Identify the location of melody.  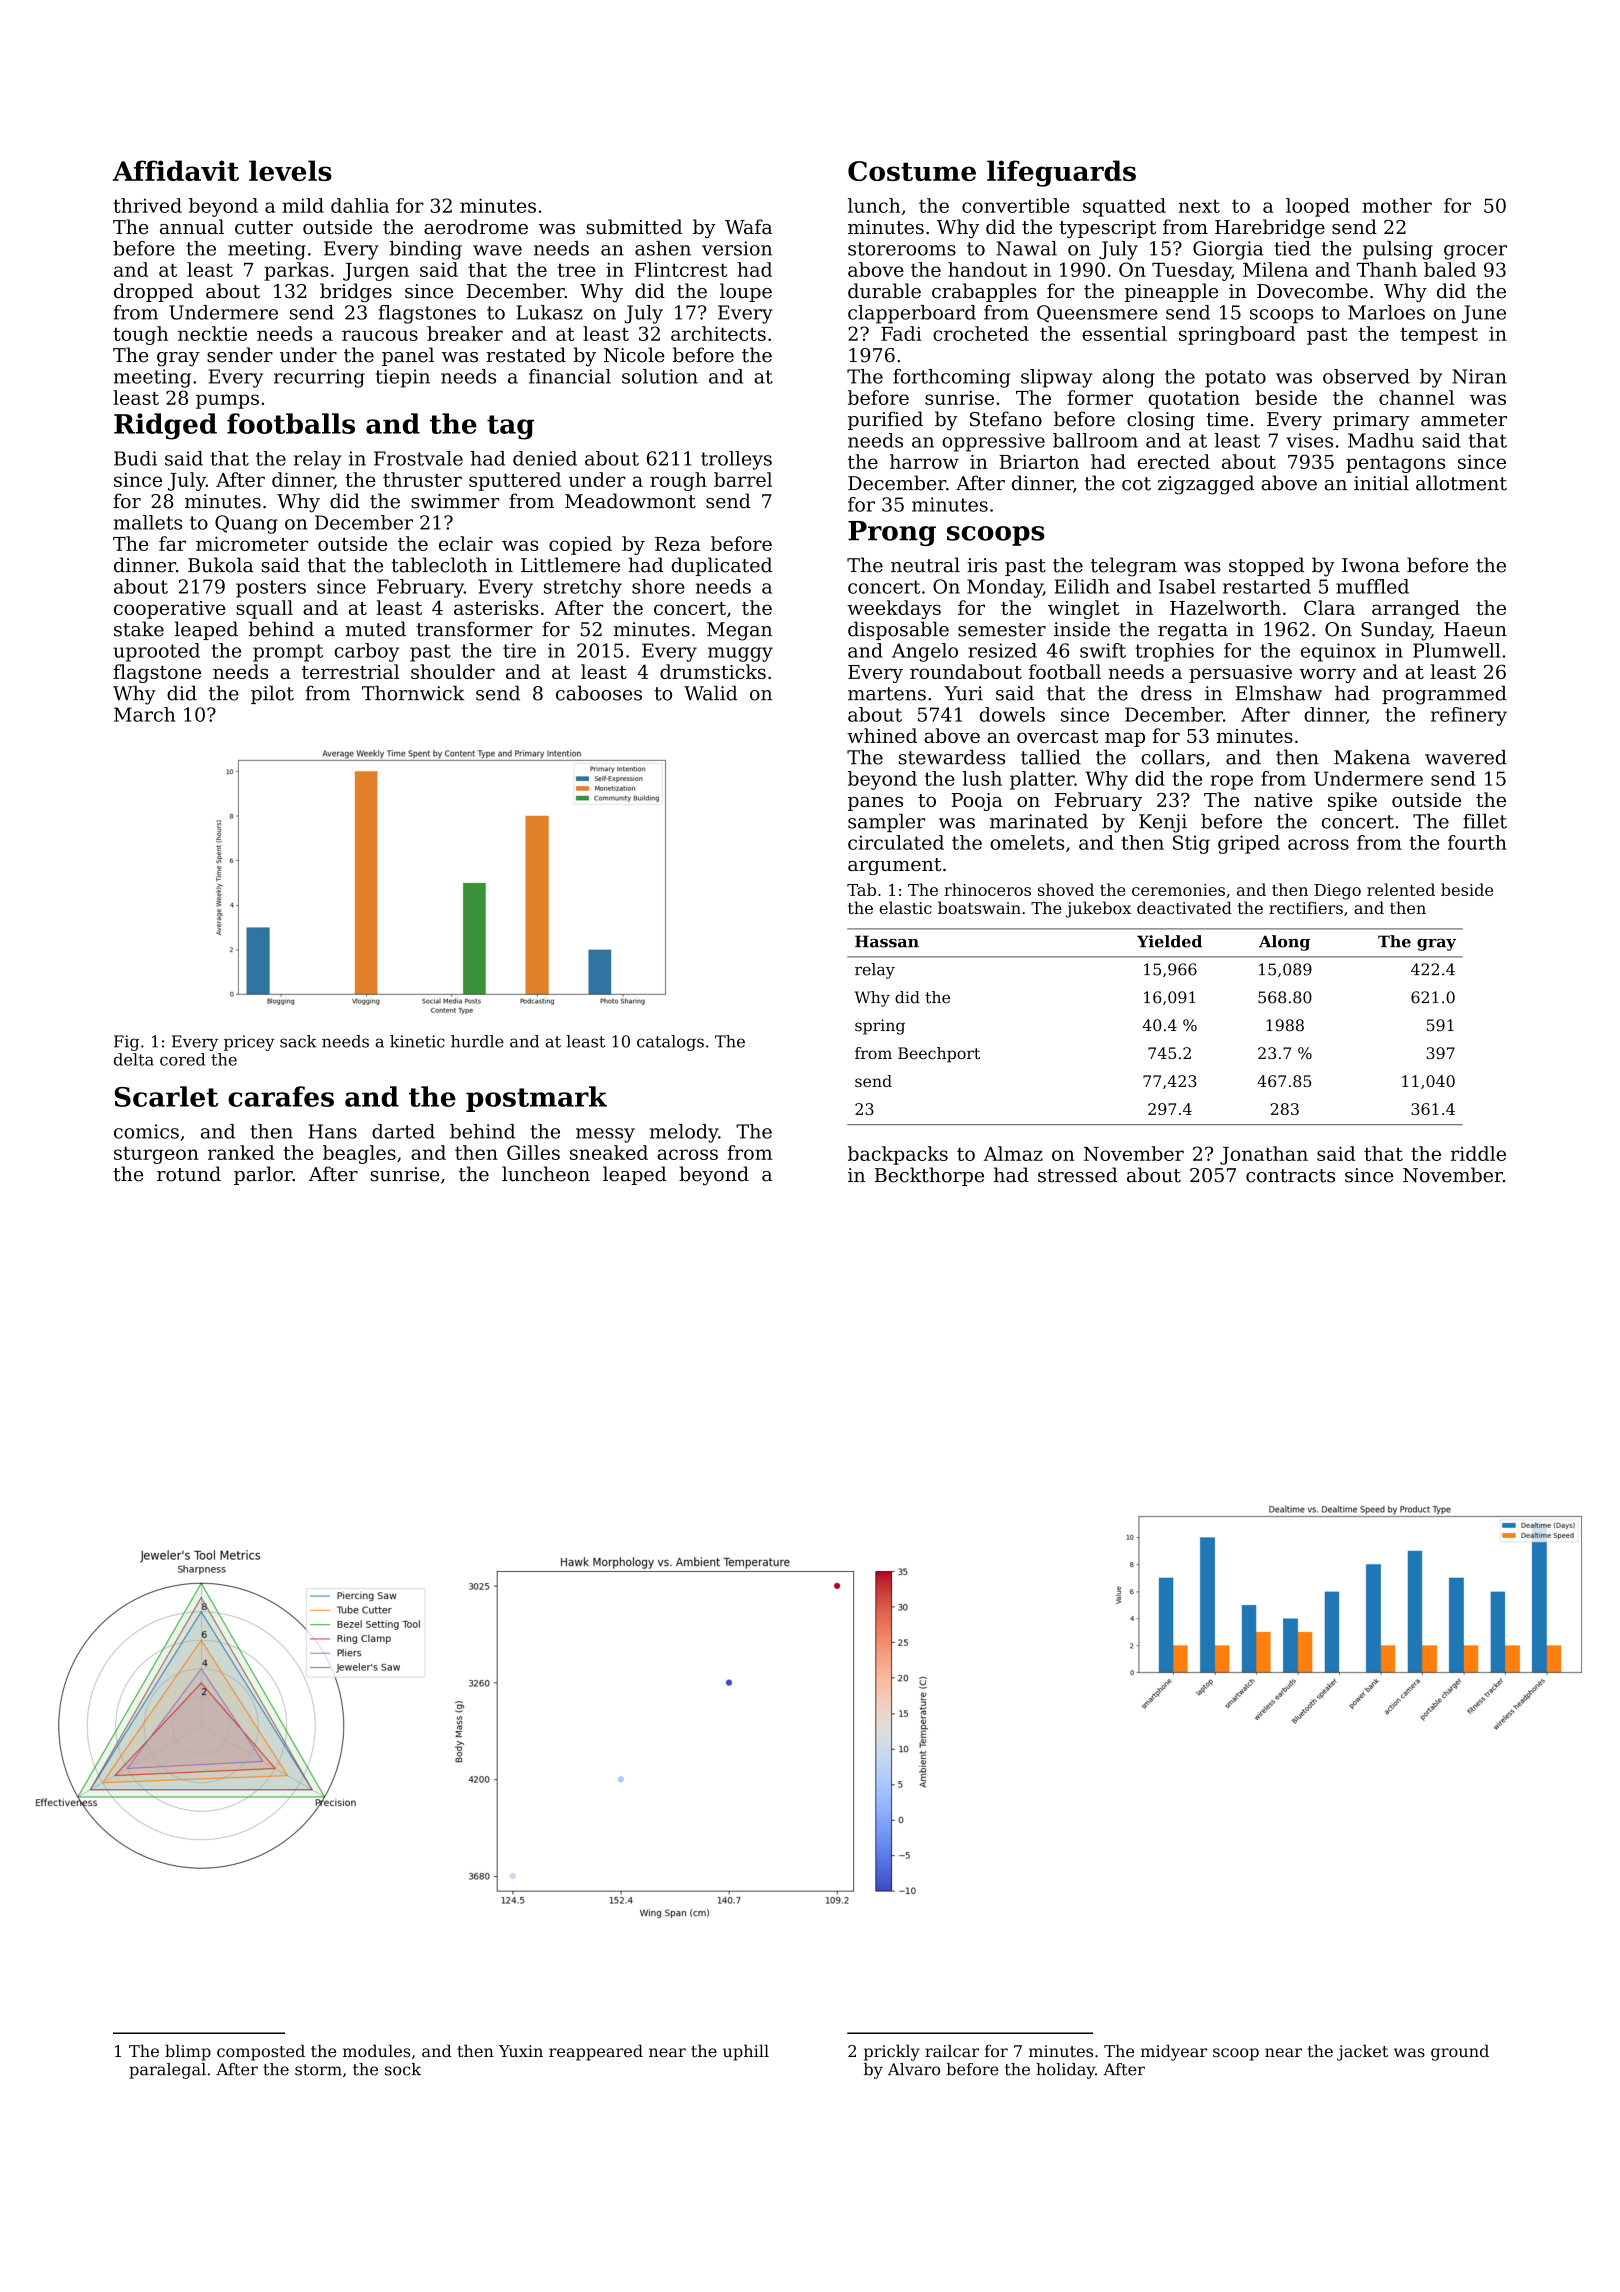
(684, 1133).
